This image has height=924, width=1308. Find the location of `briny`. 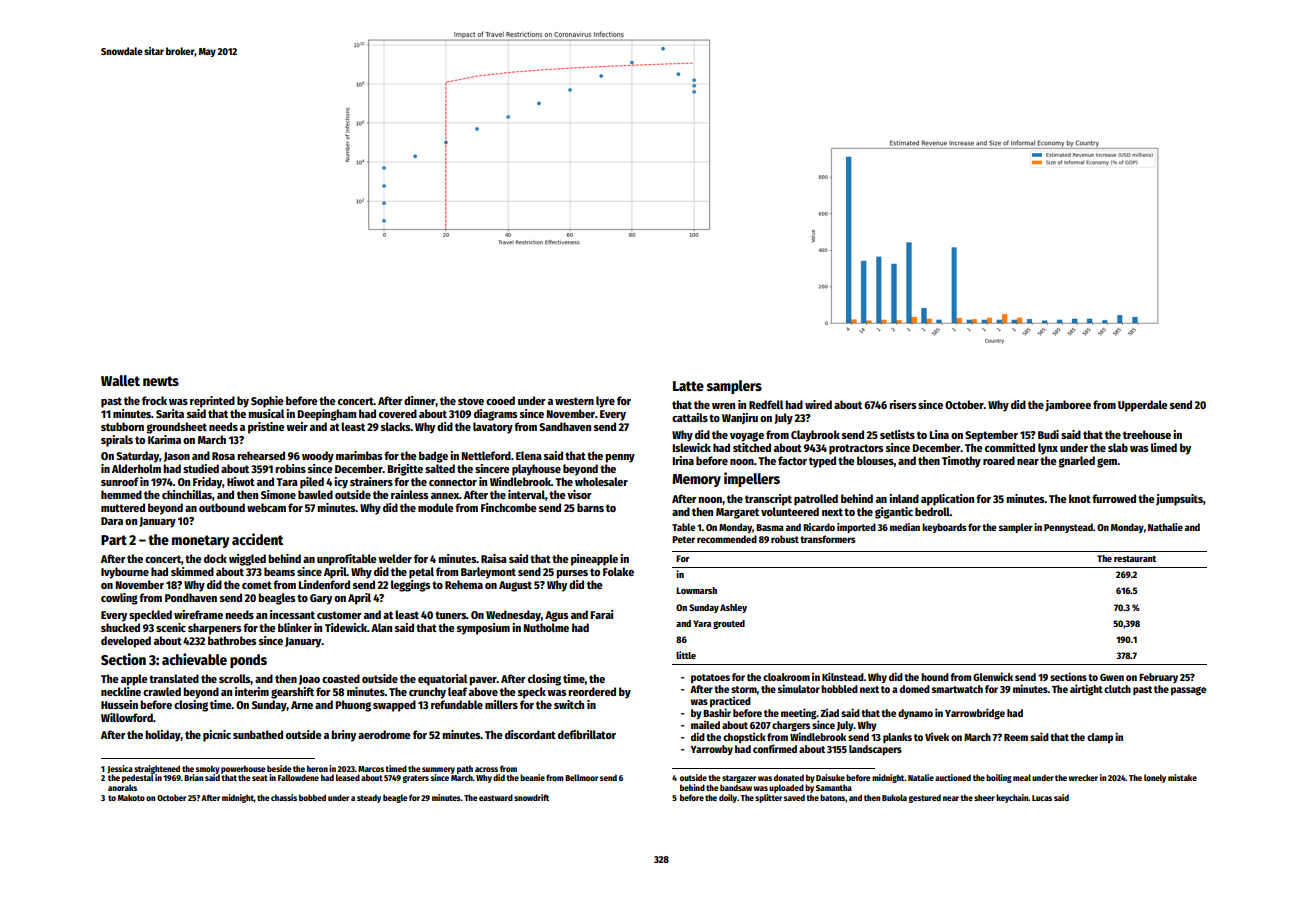

briny is located at coordinates (343, 736).
